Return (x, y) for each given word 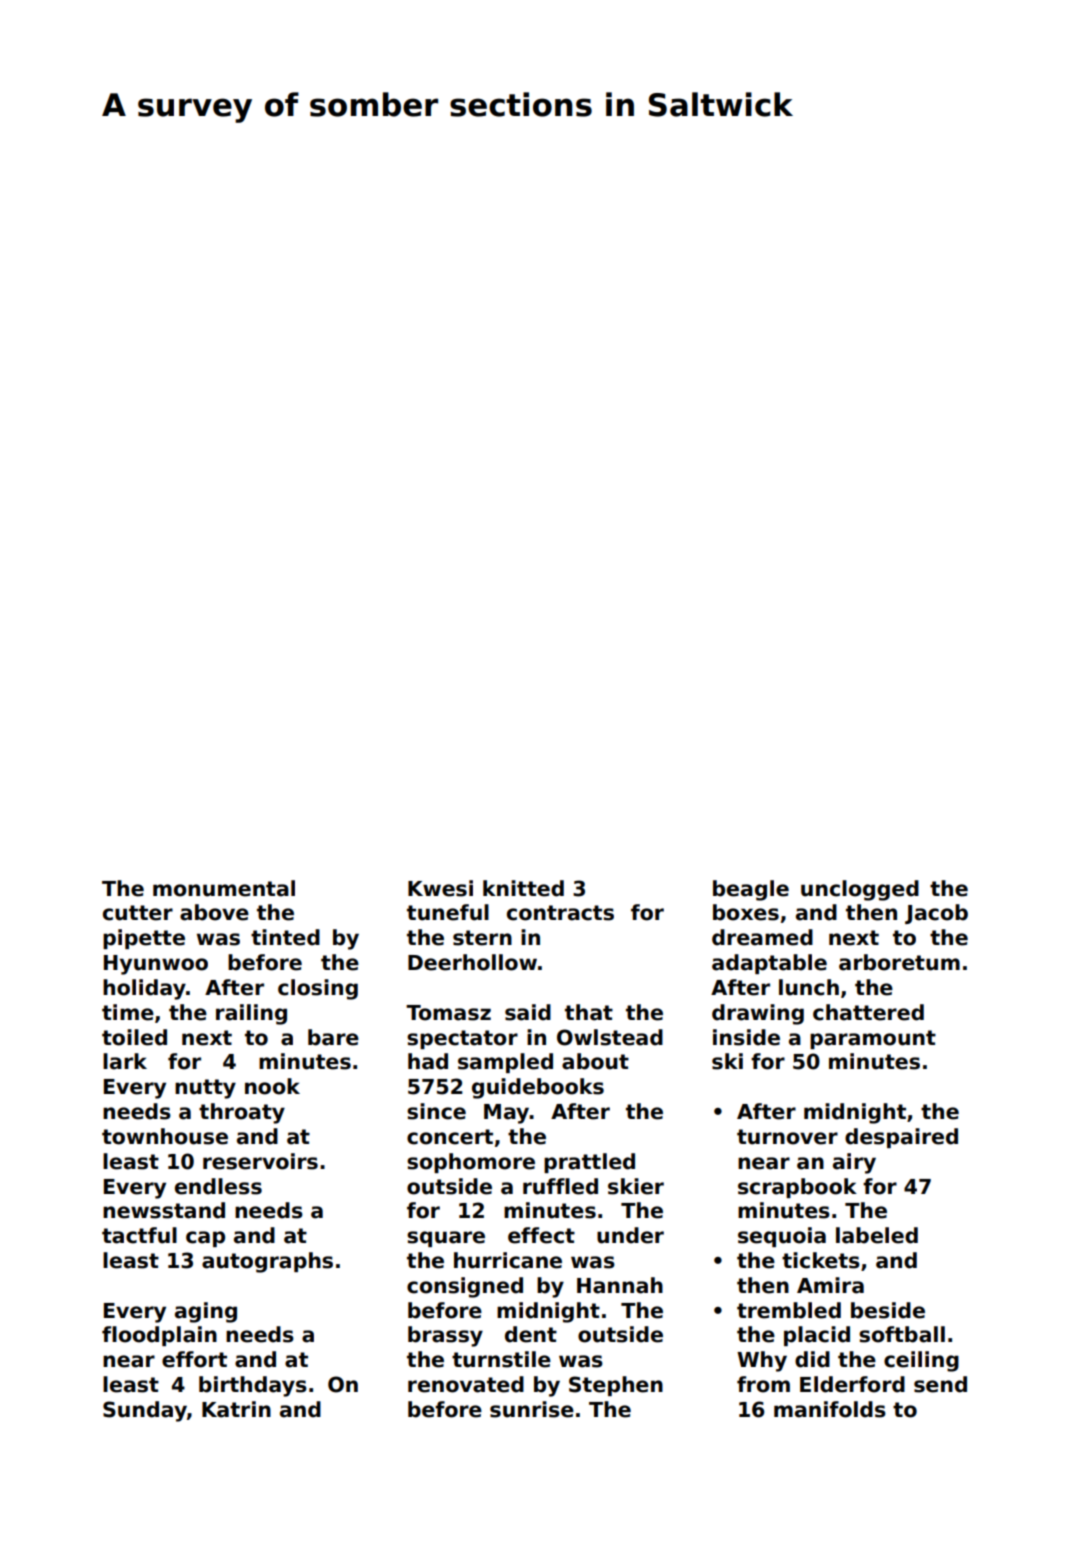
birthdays (253, 1386)
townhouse (165, 1136)
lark (125, 1061)
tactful (139, 1235)
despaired (901, 1138)
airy (854, 1163)
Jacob (936, 914)
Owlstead (610, 1037)
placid (817, 1336)
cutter (138, 913)
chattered (868, 1012)
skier (636, 1186)
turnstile (501, 1359)
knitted (523, 888)
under (630, 1235)
